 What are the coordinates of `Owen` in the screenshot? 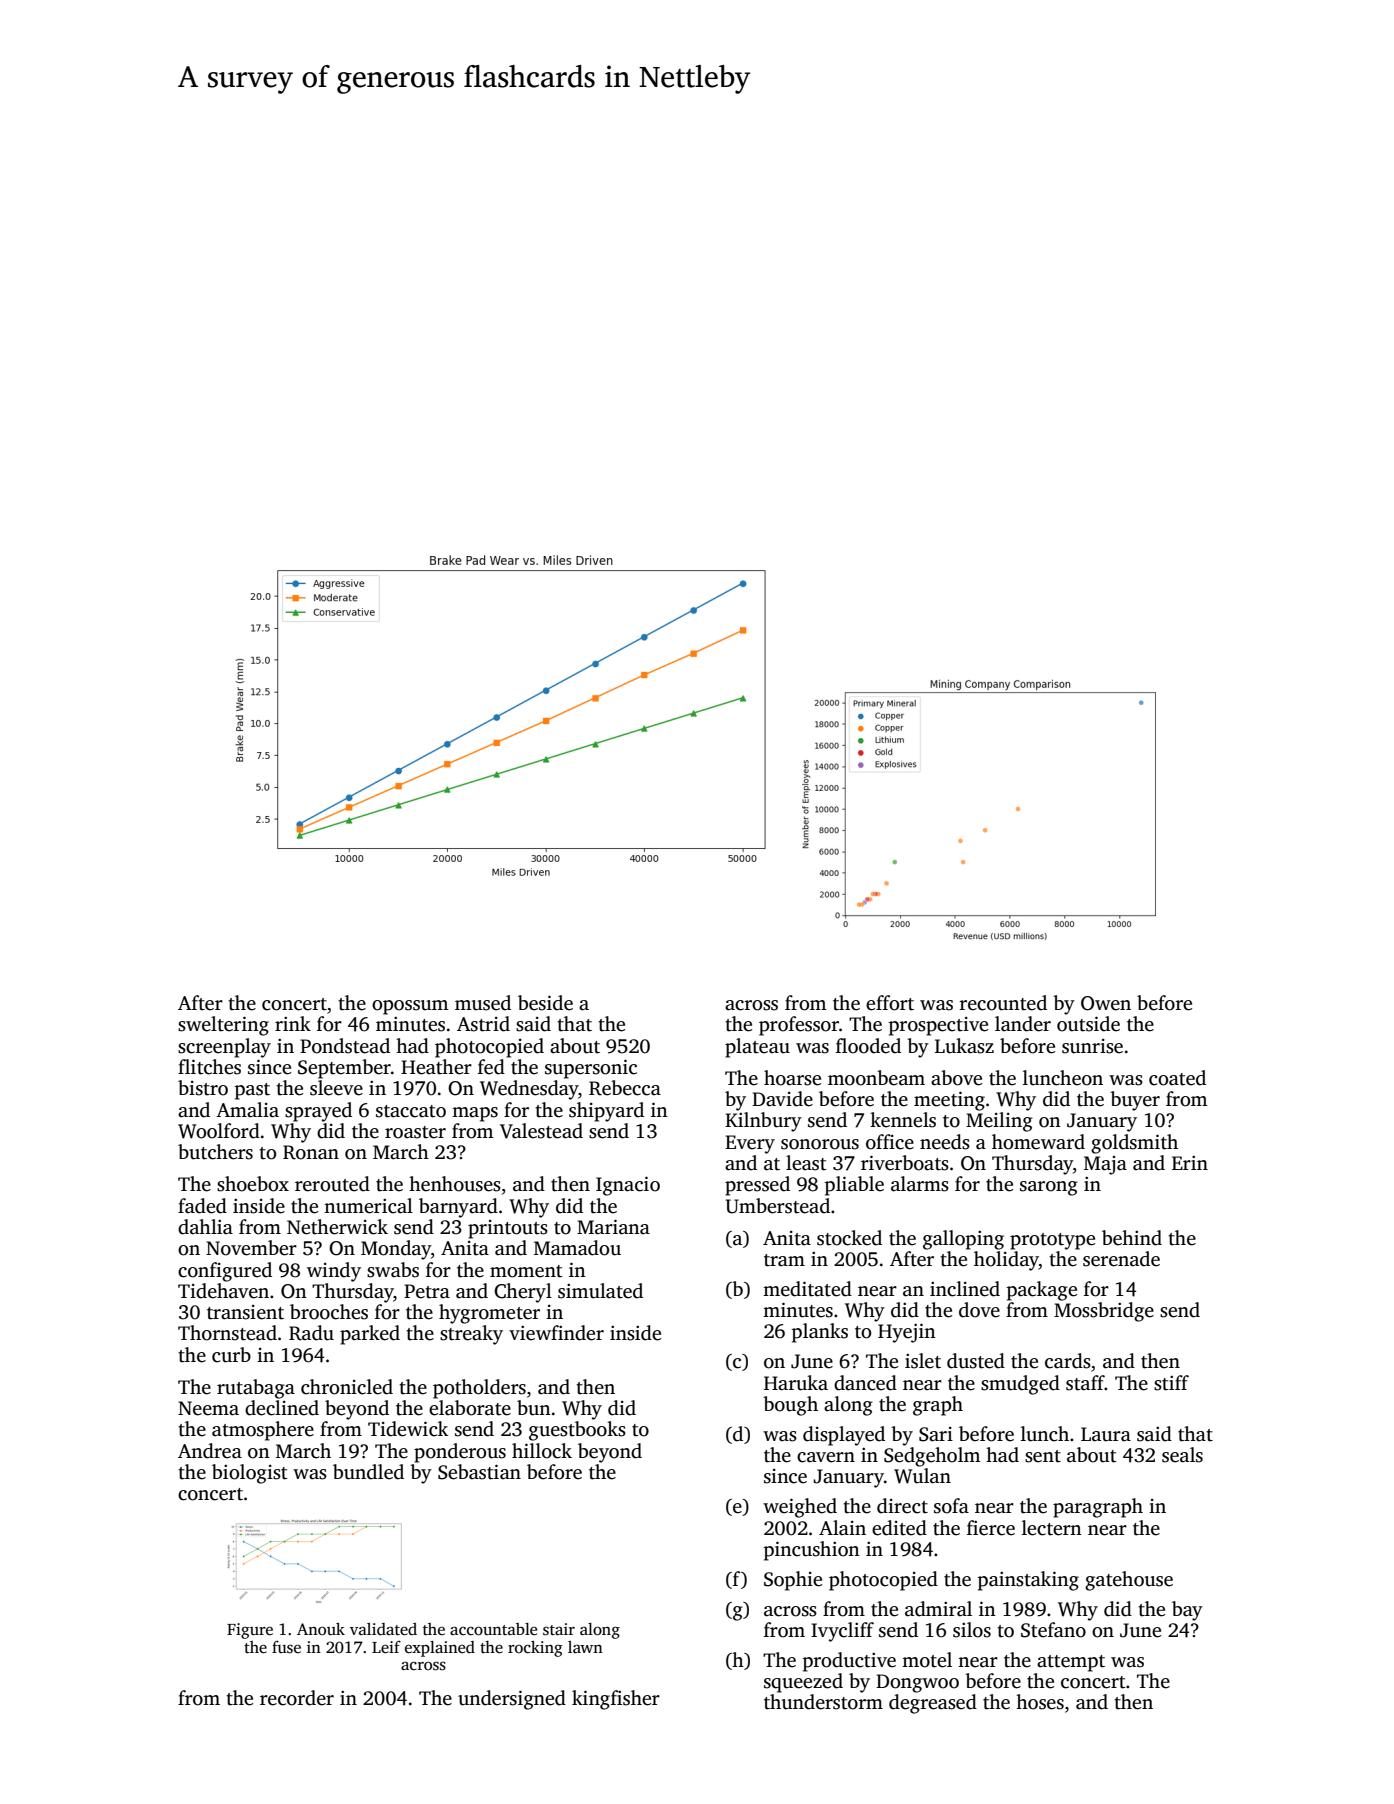 It's located at (1106, 1003).
